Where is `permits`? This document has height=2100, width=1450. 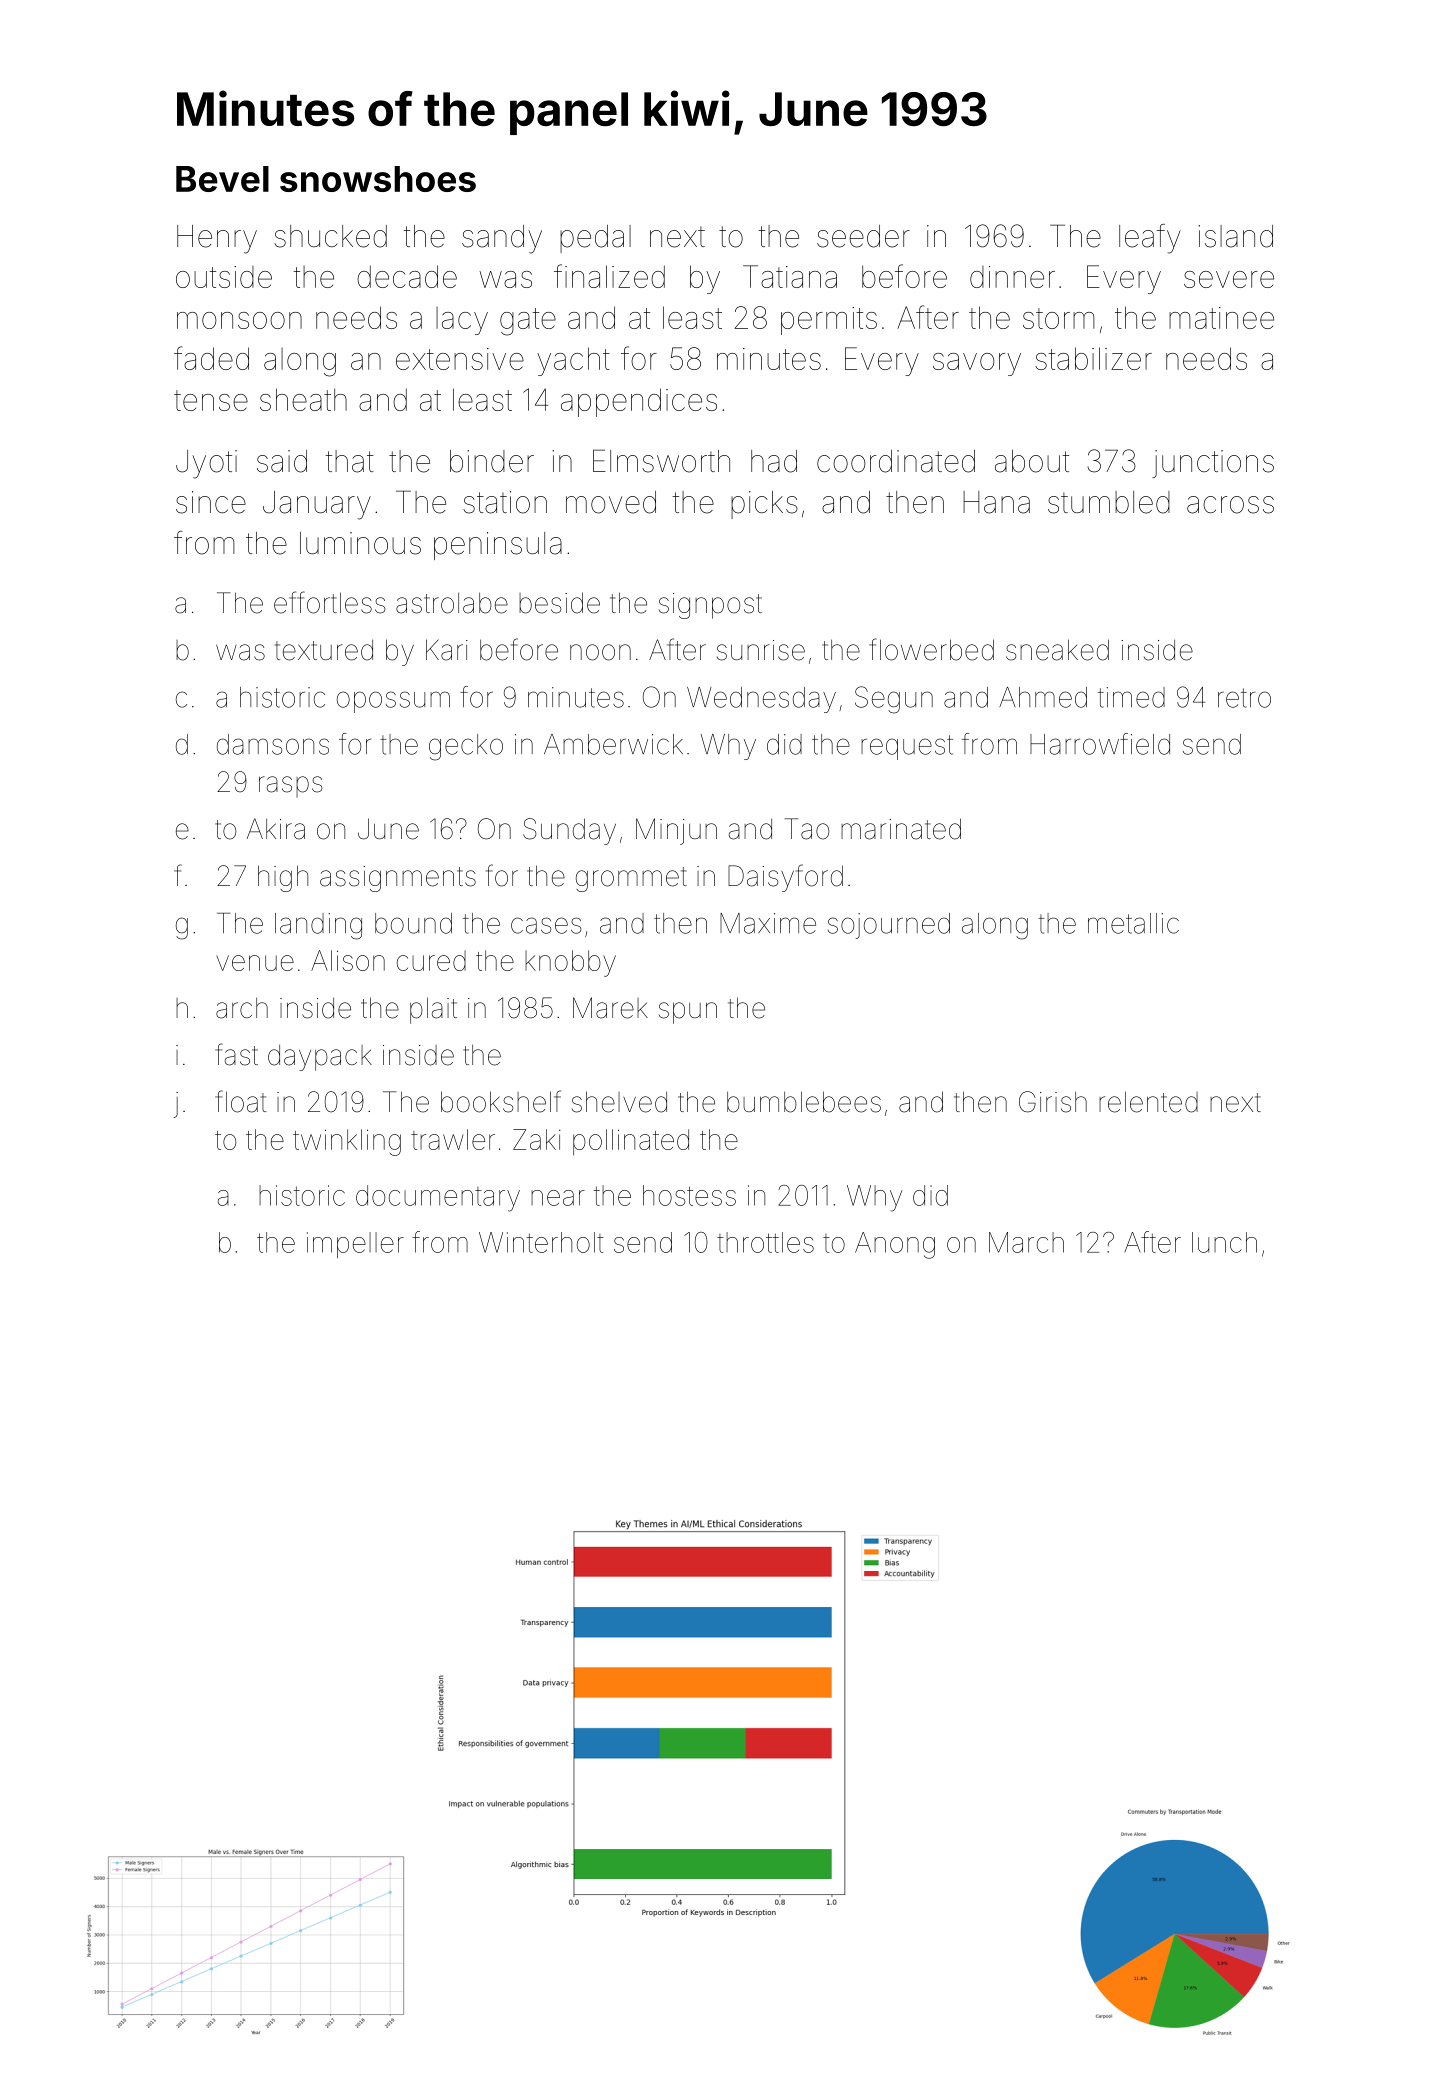 permits is located at coordinates (829, 321).
